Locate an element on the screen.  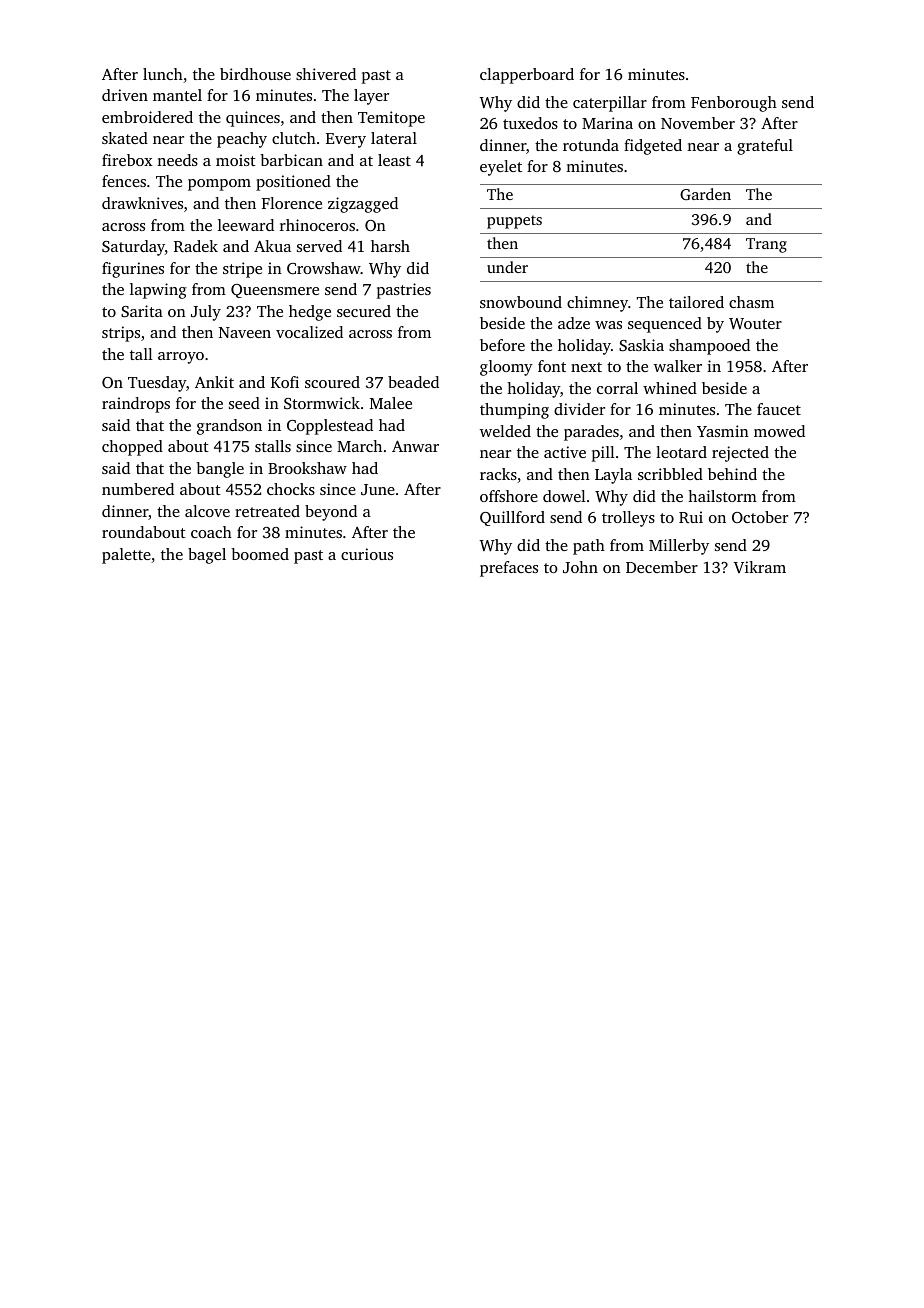
alcove is located at coordinates (207, 511).
